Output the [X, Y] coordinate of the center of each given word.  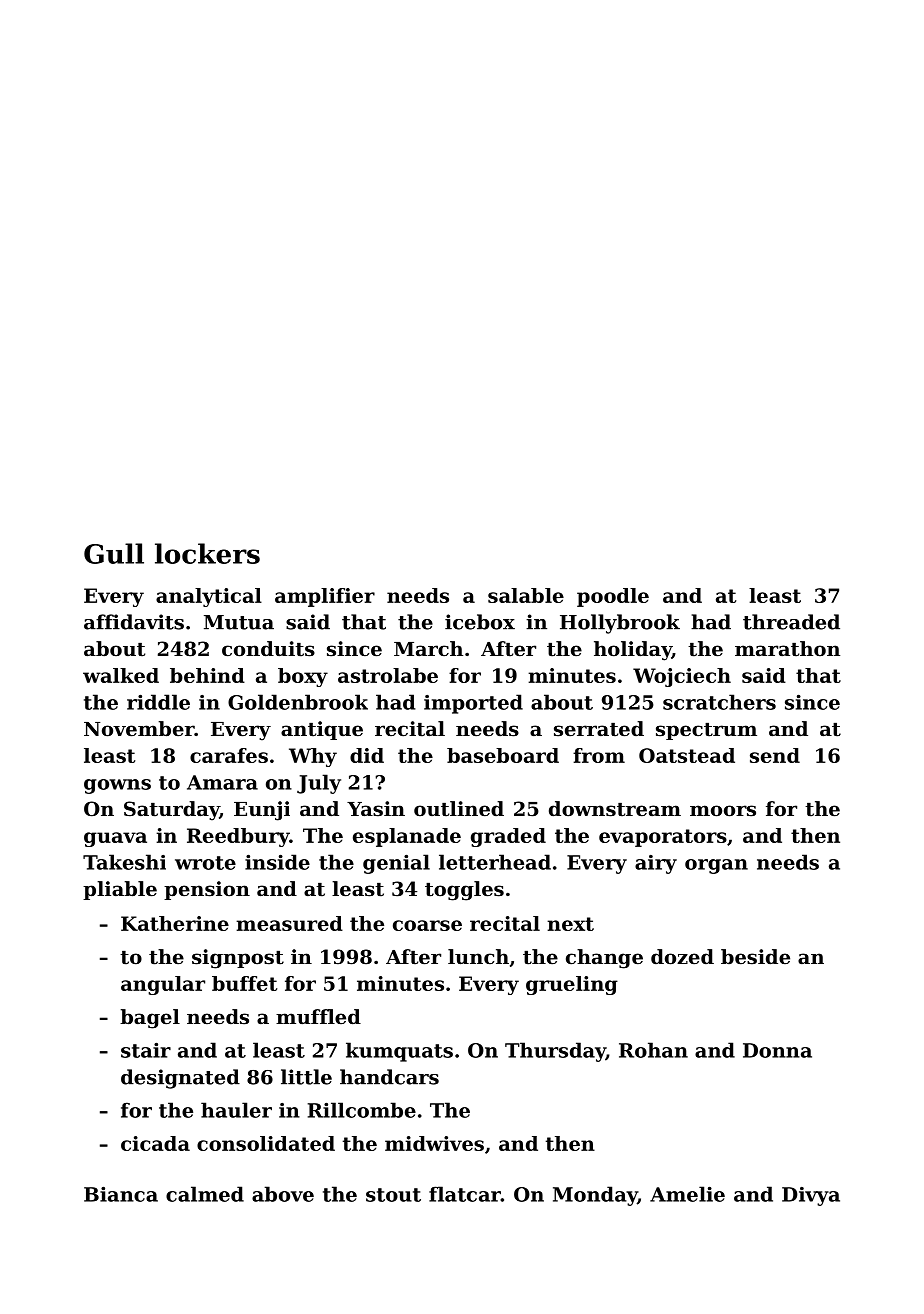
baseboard [503, 755]
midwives [434, 1143]
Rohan [653, 1050]
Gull [114, 553]
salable [526, 595]
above [283, 1194]
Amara [222, 782]
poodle [613, 597]
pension [207, 890]
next [570, 924]
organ [716, 866]
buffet [244, 983]
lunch [478, 957]
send [775, 755]
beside [755, 957]
